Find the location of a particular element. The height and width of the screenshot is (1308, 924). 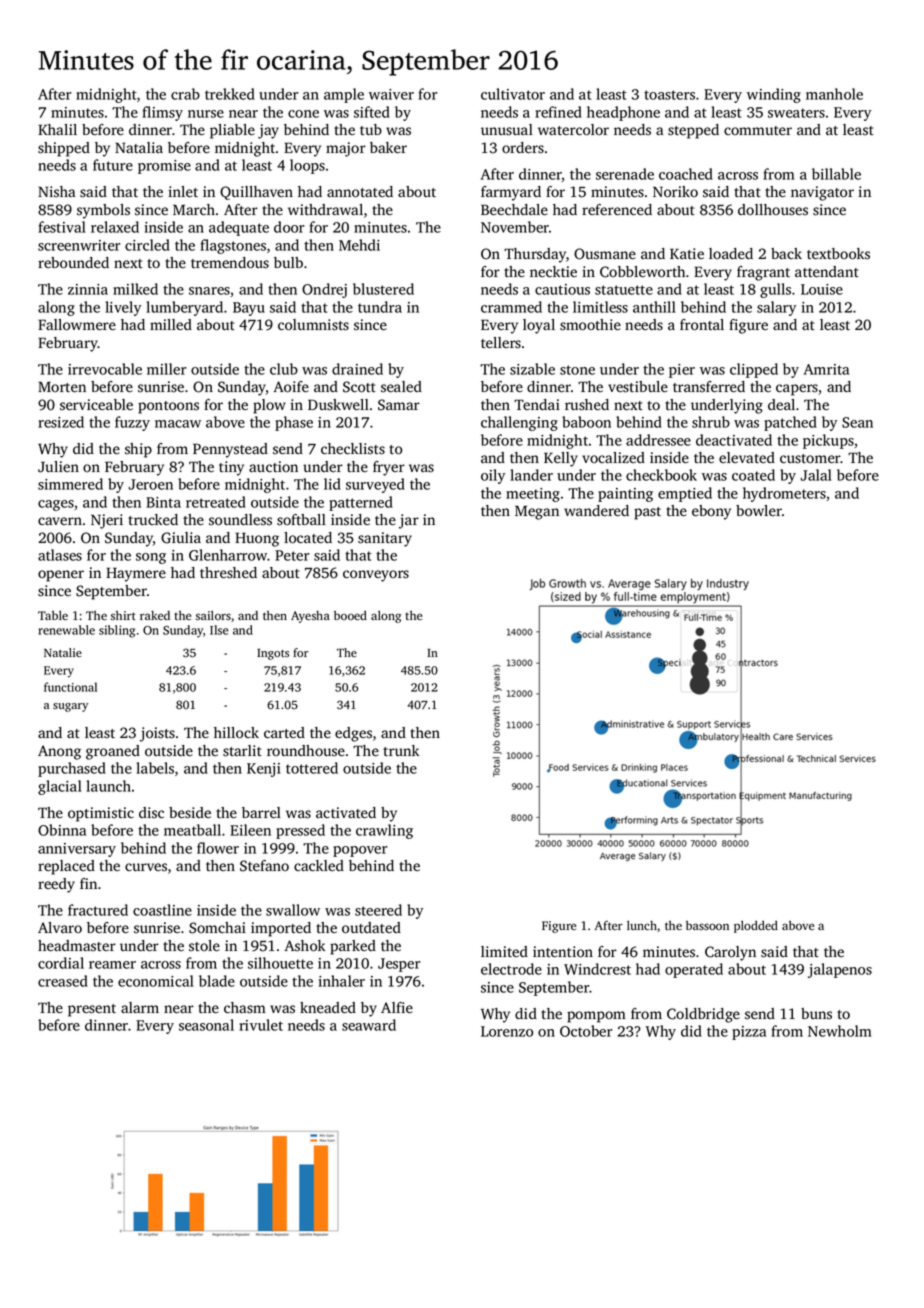

headmaster is located at coordinates (77, 946).
